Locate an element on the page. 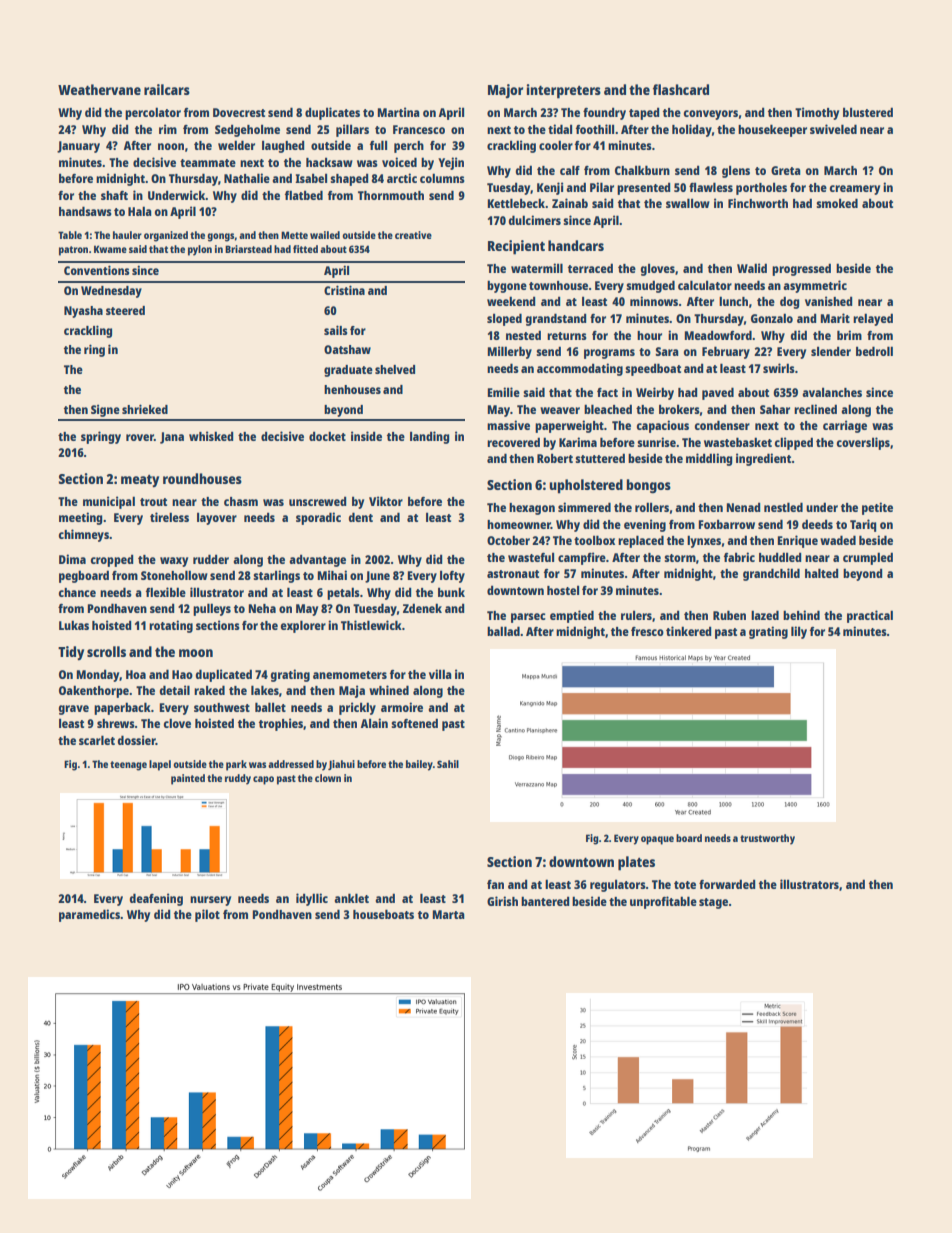 The height and width of the image is (1233, 952). portholes is located at coordinates (761, 188).
